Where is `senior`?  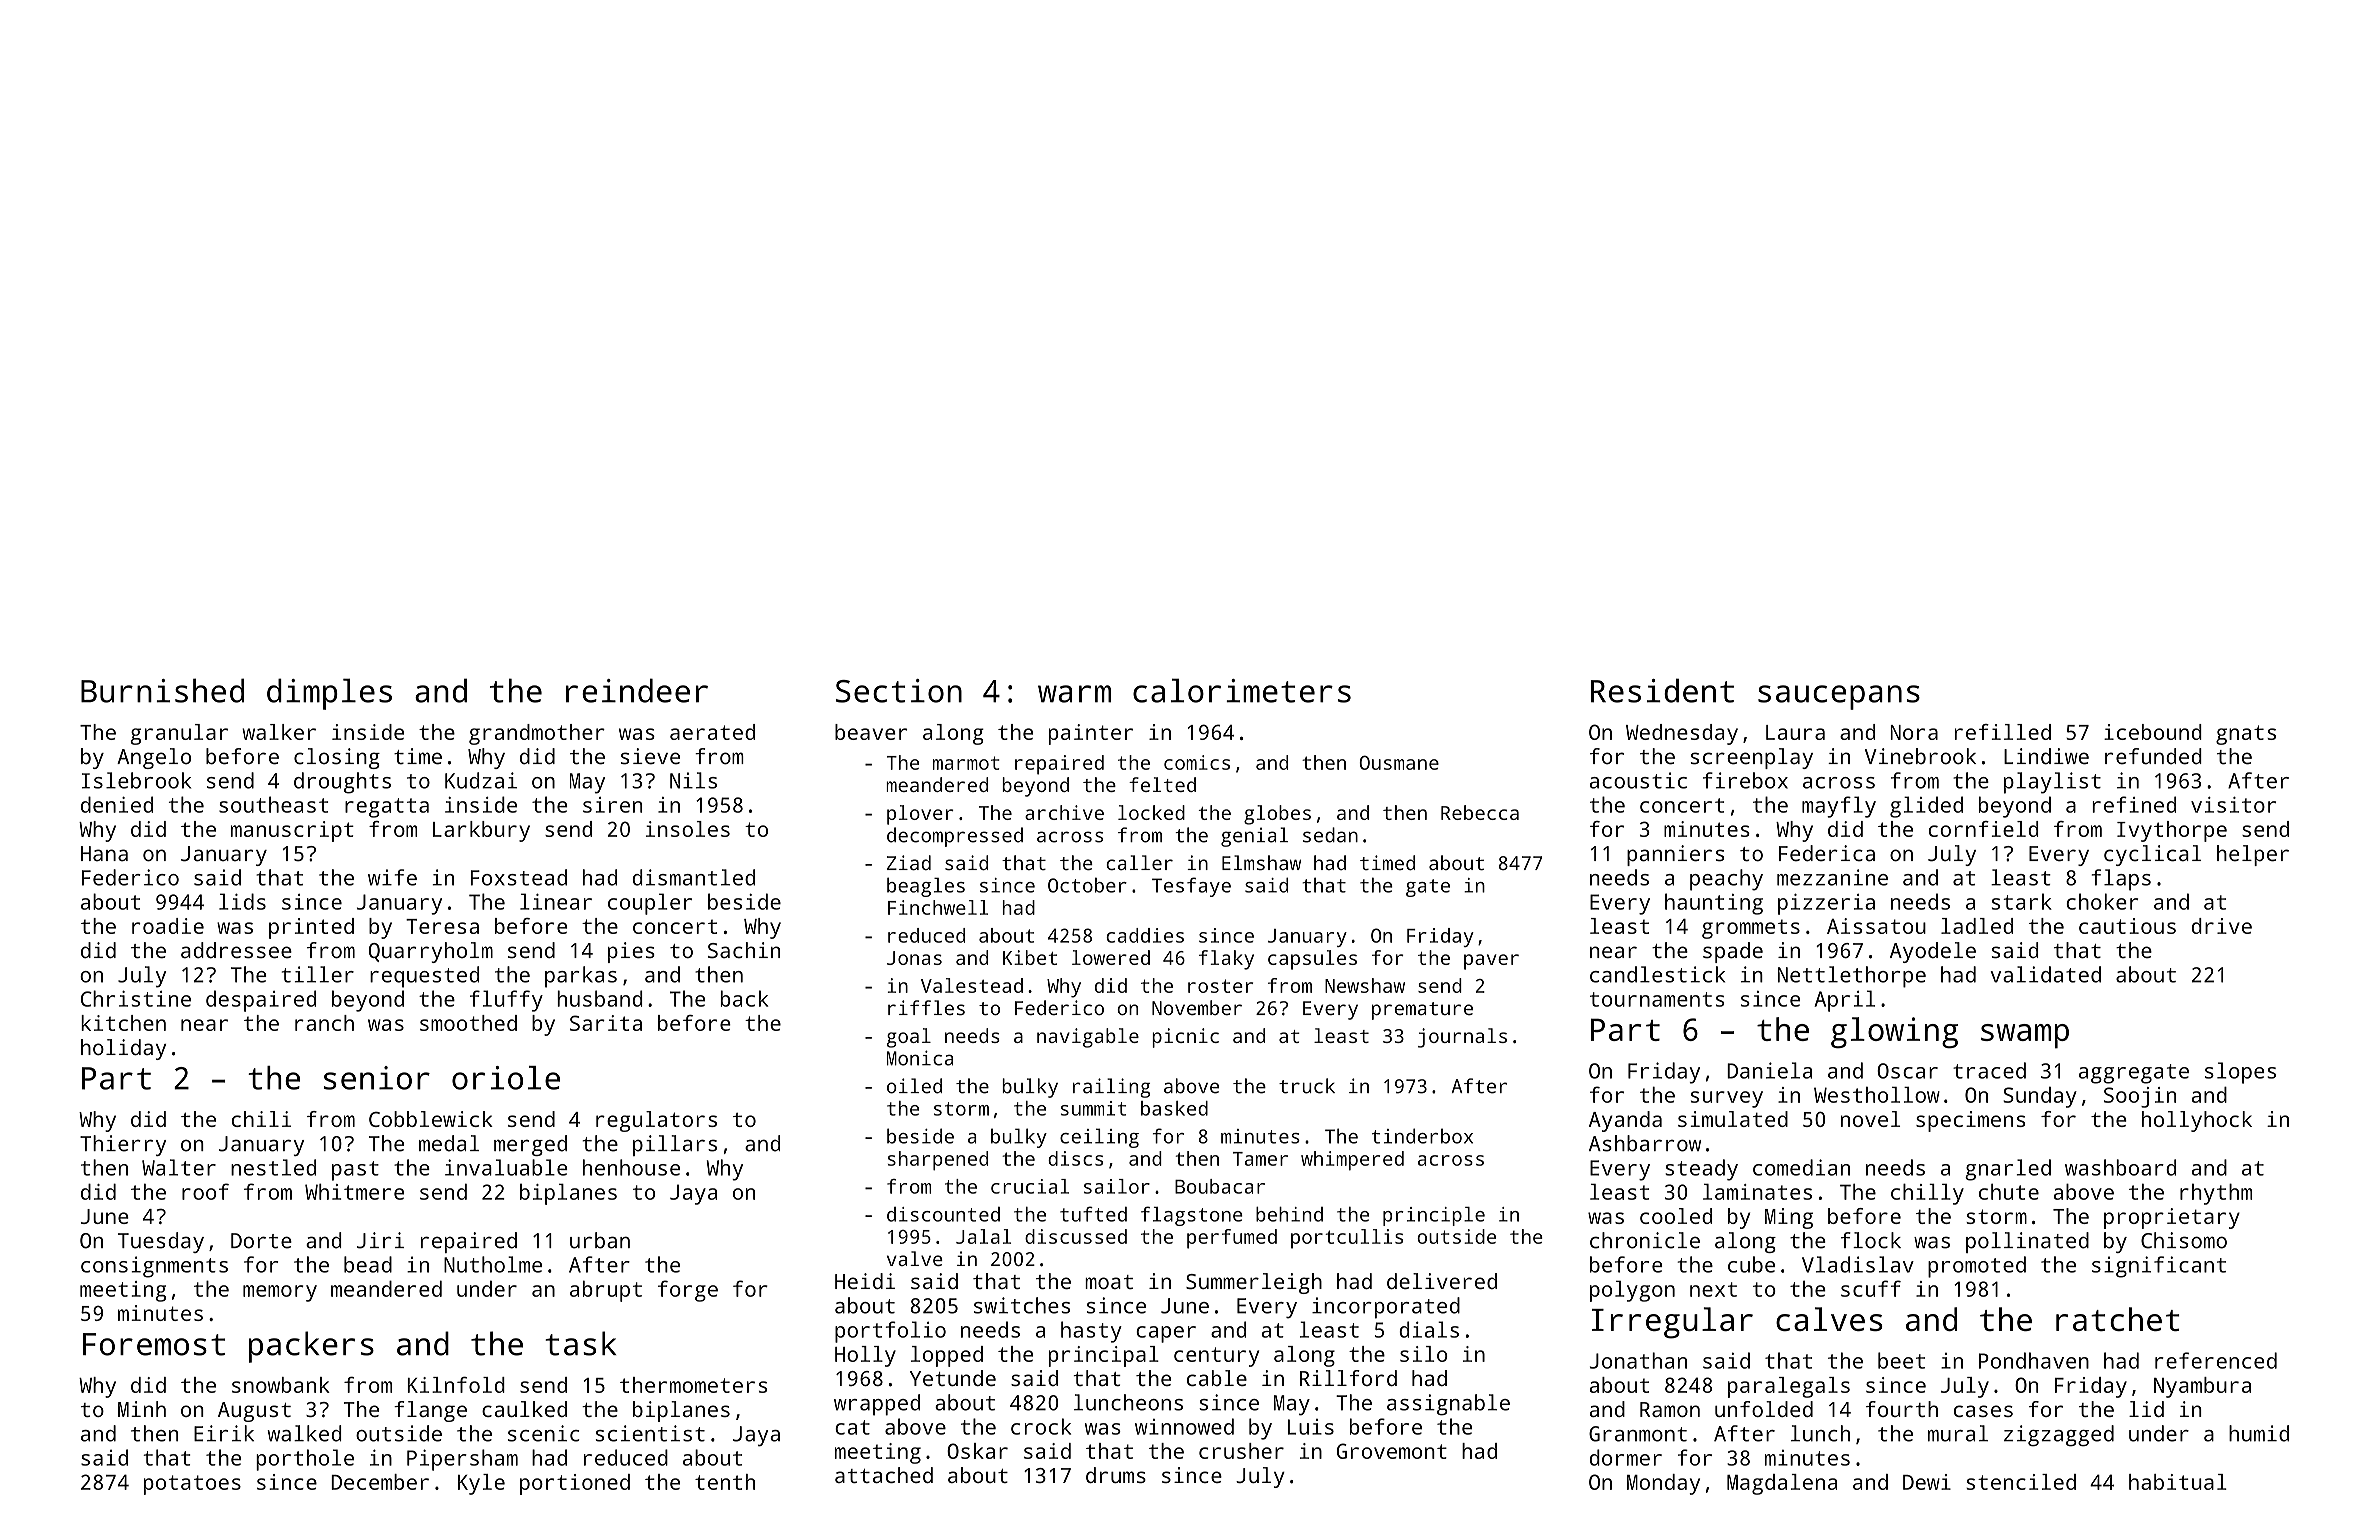
senior is located at coordinates (377, 1078).
